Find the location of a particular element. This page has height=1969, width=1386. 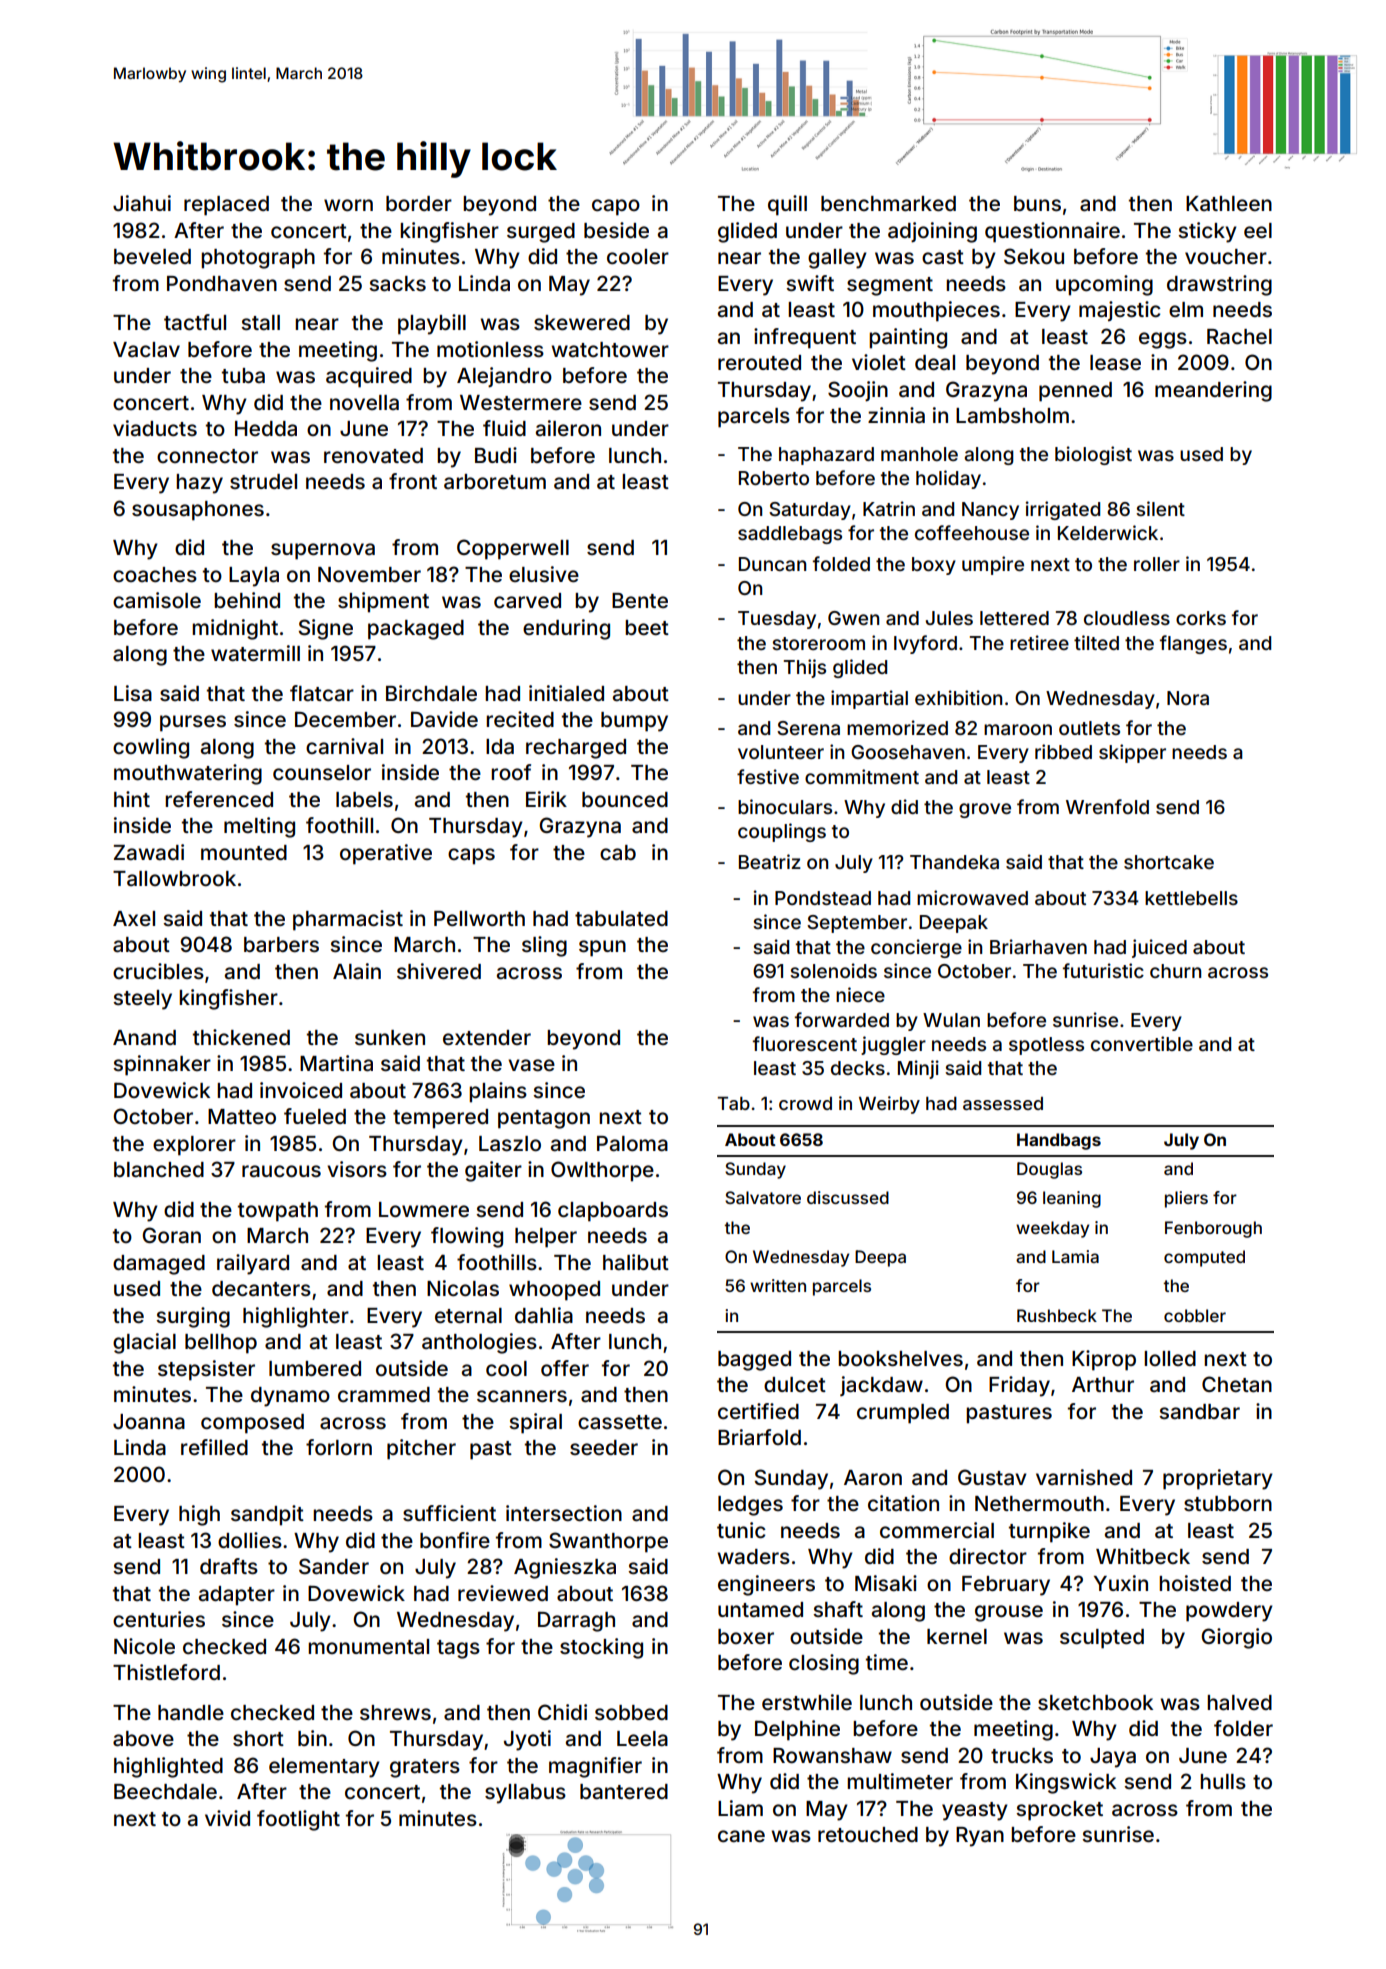

buns is located at coordinates (1037, 203).
